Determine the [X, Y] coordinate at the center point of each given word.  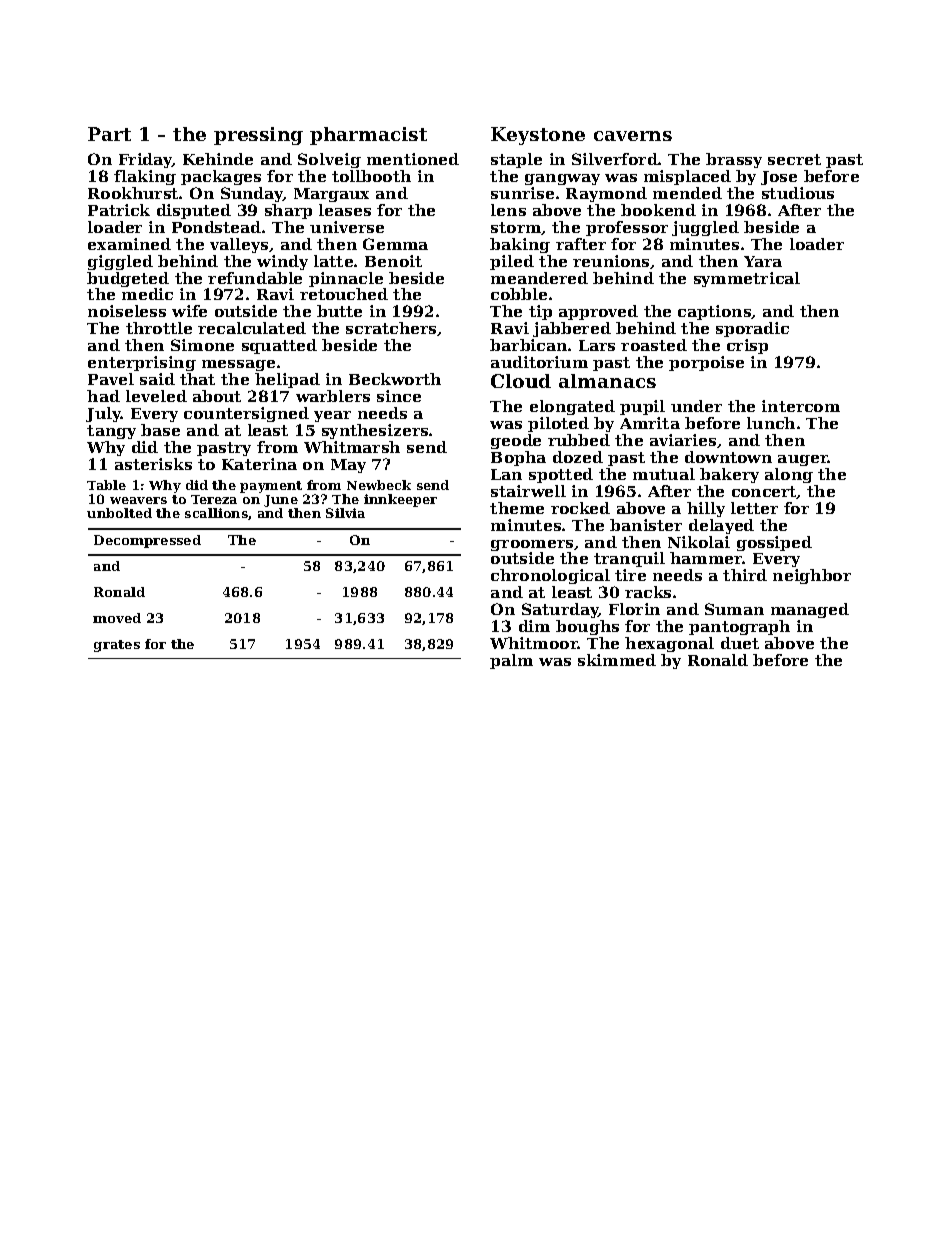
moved [117, 618]
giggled [120, 262]
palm [511, 661]
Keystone [538, 136]
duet [740, 643]
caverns [633, 136]
